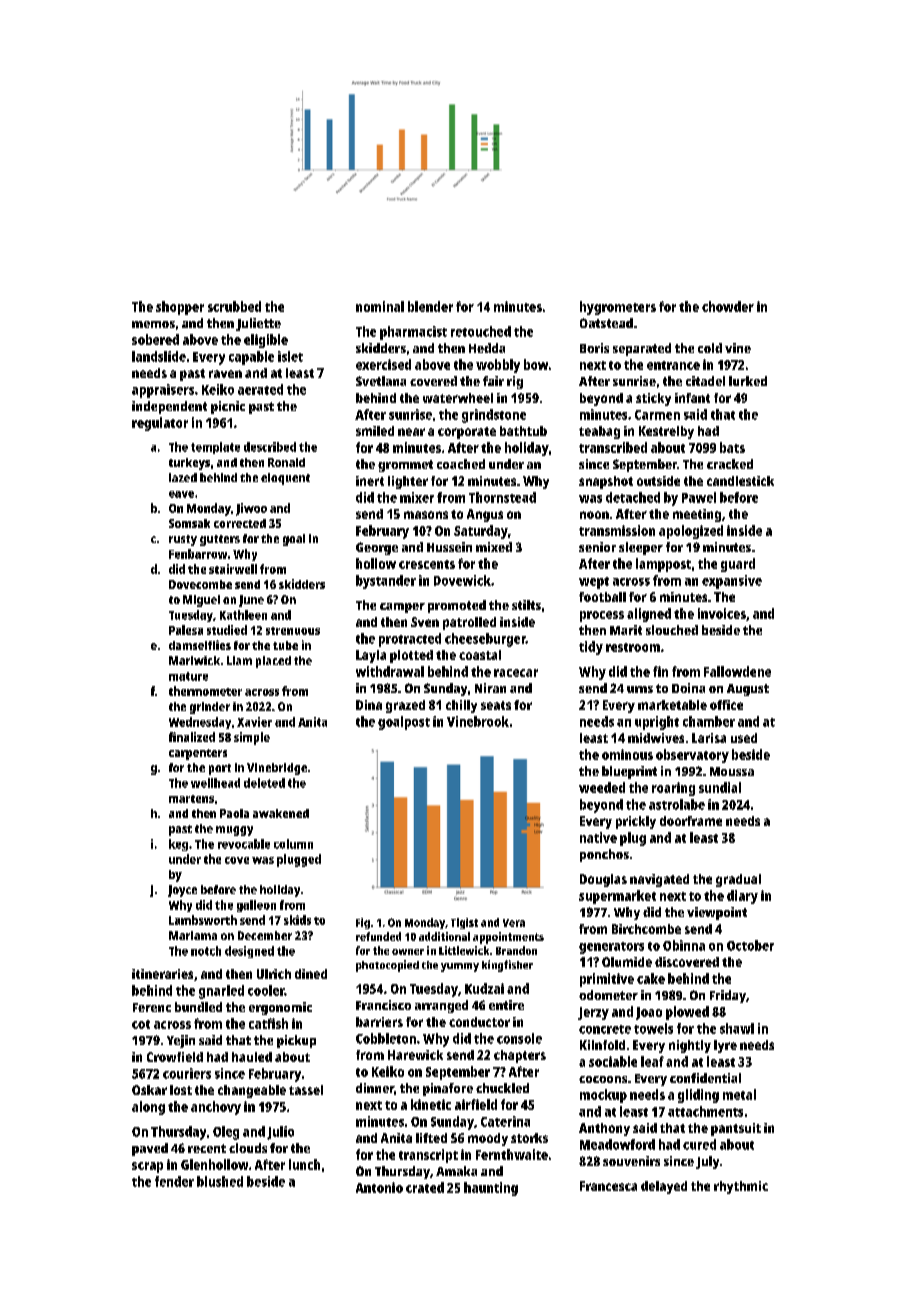 Image resolution: width=908 pixels, height=1316 pixels. Describe the element at coordinates (188, 676) in the screenshot. I see `mature` at that location.
